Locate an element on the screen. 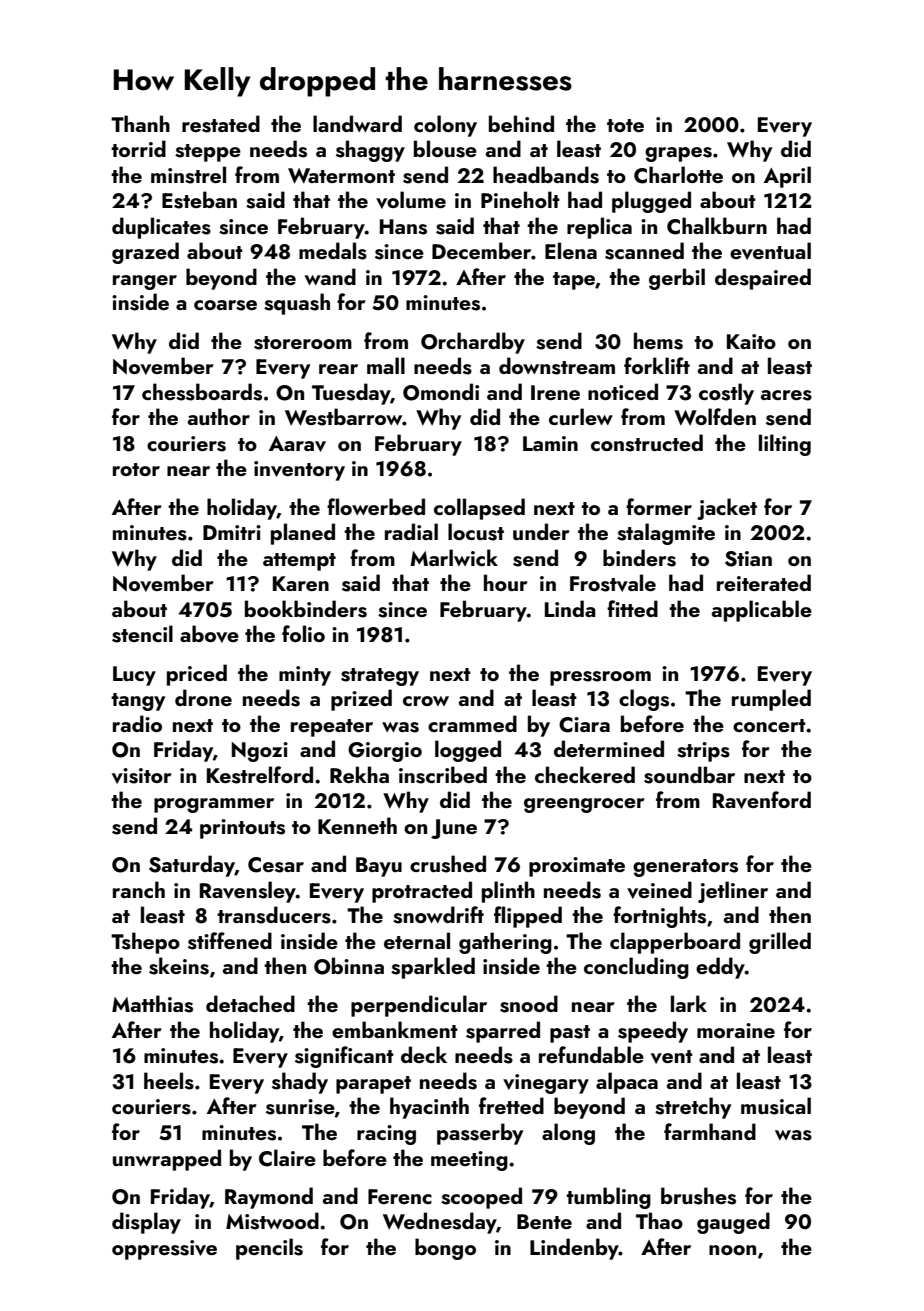 The width and height of the screenshot is (924, 1311). April is located at coordinates (787, 177).
